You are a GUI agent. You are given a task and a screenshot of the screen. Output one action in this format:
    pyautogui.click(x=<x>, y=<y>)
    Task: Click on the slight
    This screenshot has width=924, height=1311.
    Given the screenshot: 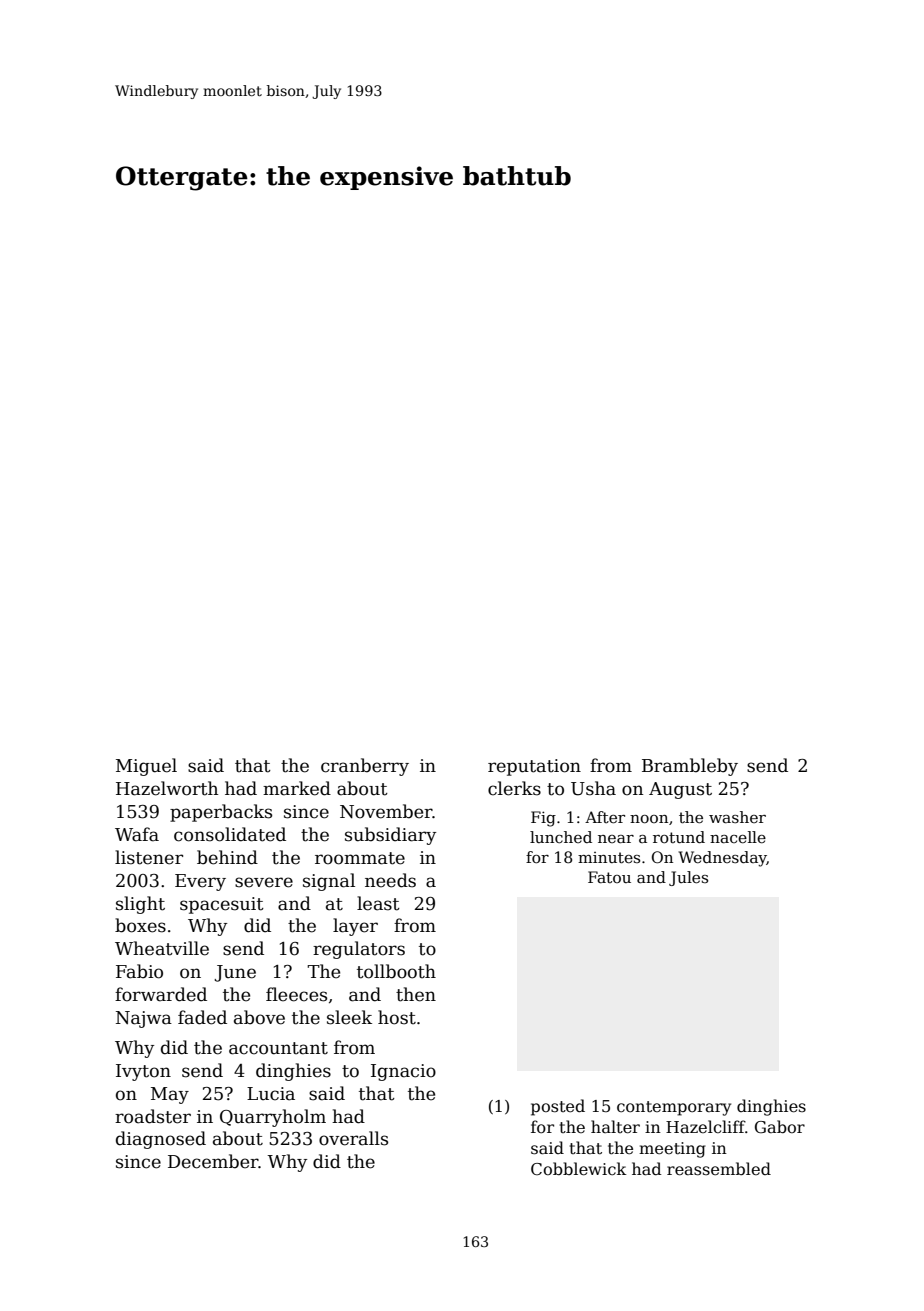 What is the action you would take?
    pyautogui.click(x=140, y=905)
